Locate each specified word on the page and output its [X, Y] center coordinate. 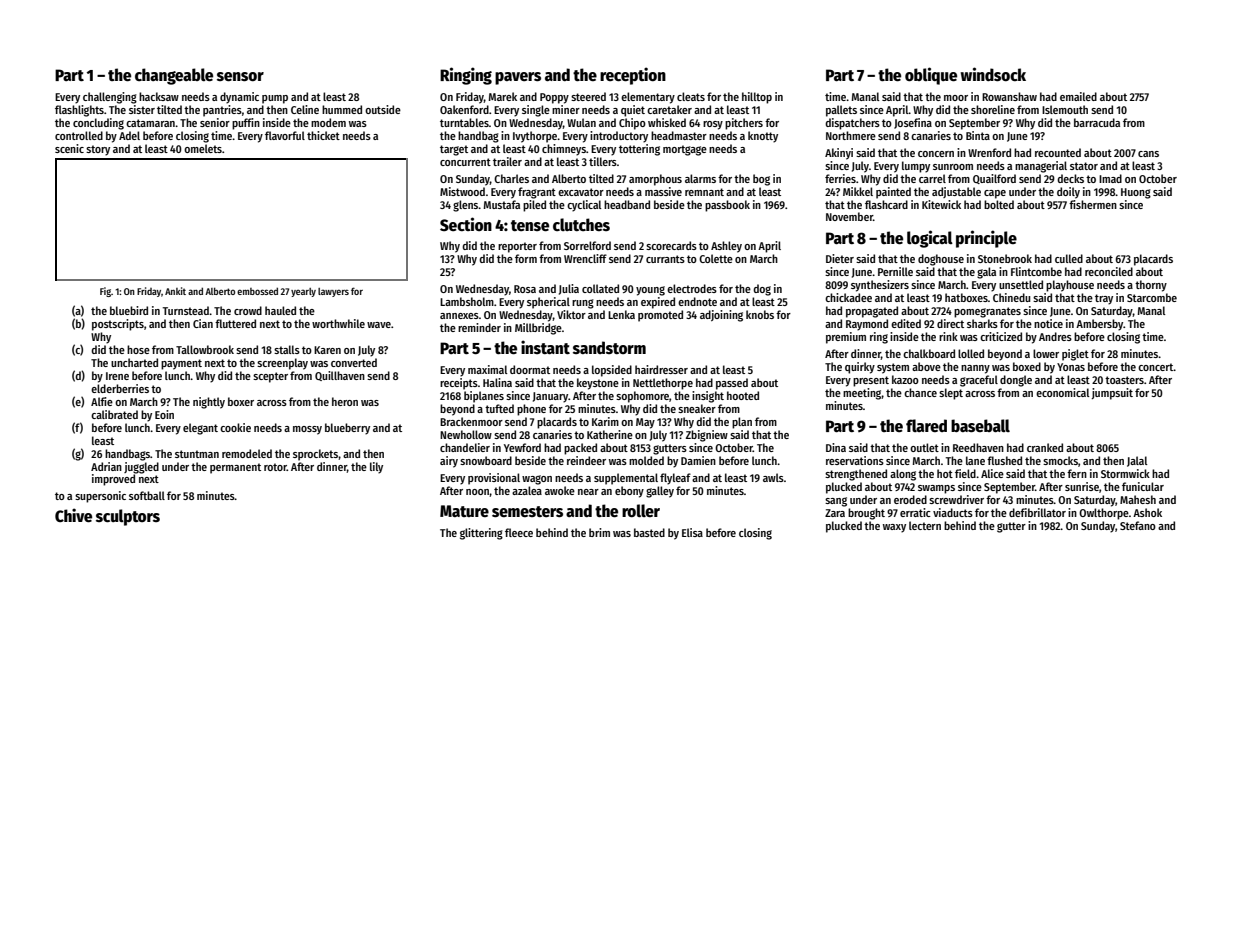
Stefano [1138, 525]
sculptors [128, 517]
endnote [697, 301]
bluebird [129, 310]
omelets [203, 148]
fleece [519, 532]
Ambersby [1099, 325]
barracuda [1097, 122]
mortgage [685, 150]
